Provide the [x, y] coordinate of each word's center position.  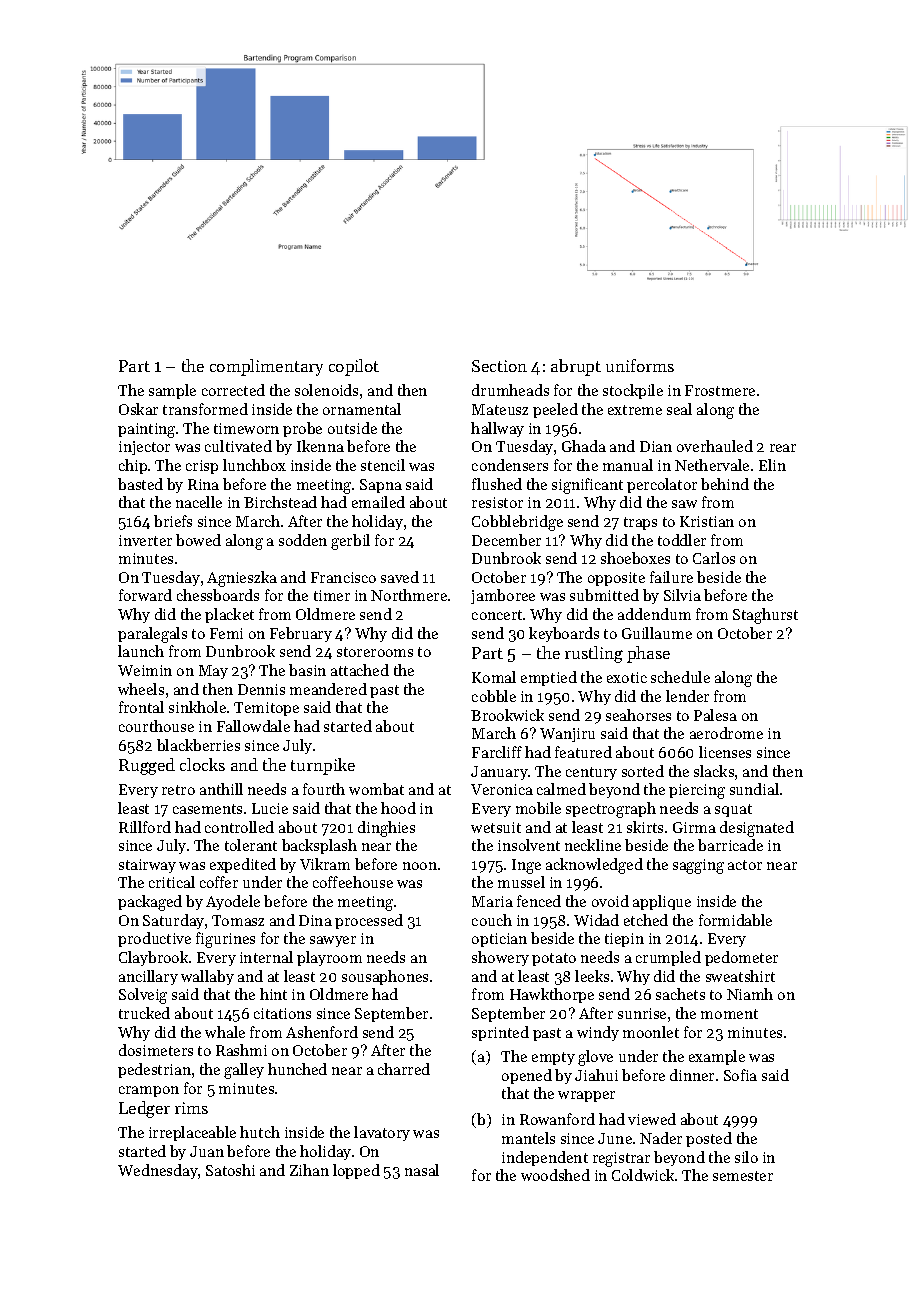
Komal [494, 677]
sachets [680, 994]
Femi [226, 633]
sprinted [500, 1033]
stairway [147, 866]
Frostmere [720, 390]
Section [499, 366]
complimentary [266, 367]
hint [273, 994]
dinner [692, 1075]
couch [492, 920]
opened [527, 1076]
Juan [207, 1151]
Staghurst [765, 616]
